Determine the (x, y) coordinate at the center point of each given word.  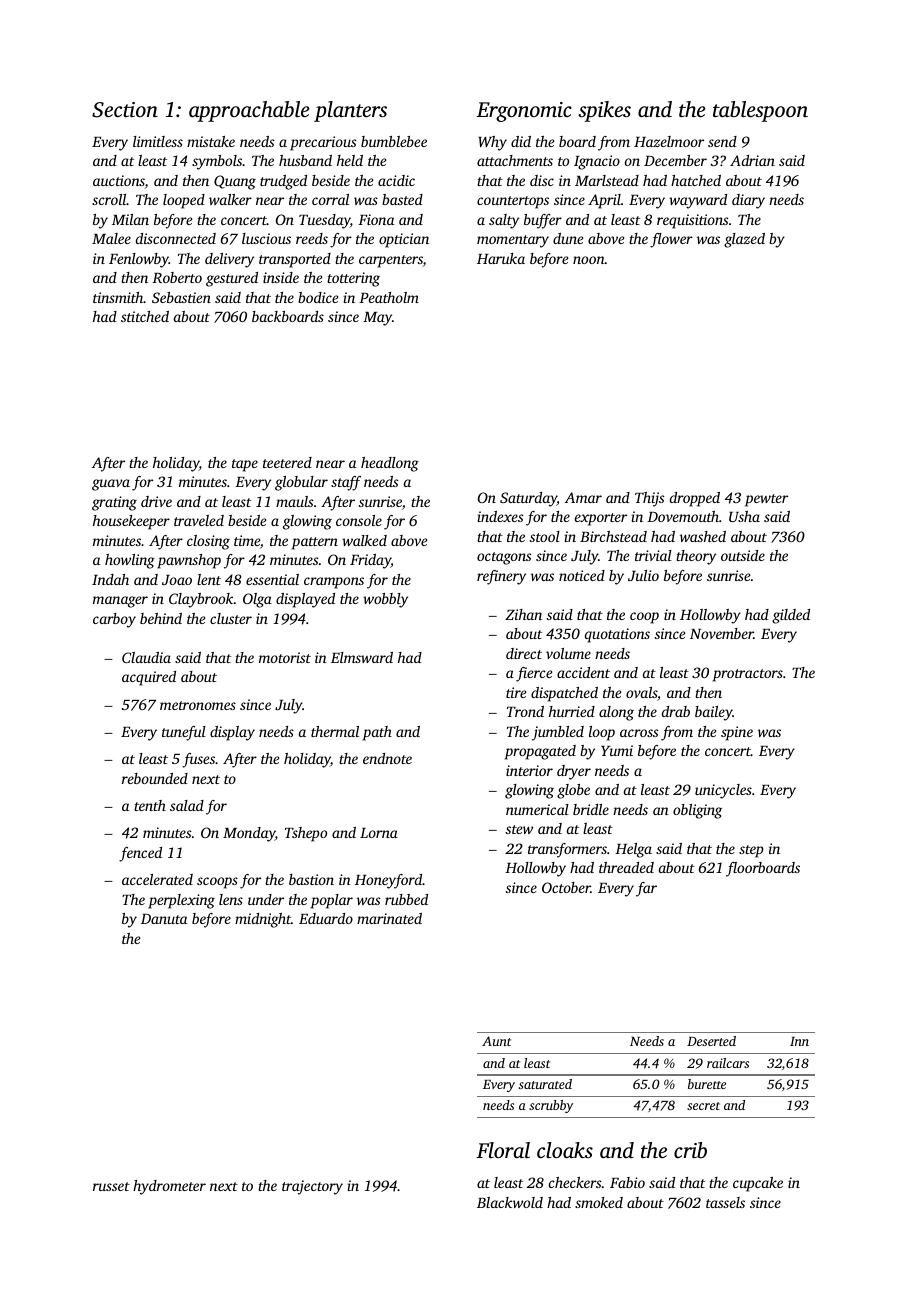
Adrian (752, 160)
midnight (263, 920)
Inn (799, 1041)
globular (301, 483)
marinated (389, 918)
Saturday (528, 499)
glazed (744, 240)
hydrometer (169, 1187)
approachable (249, 111)
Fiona (376, 219)
